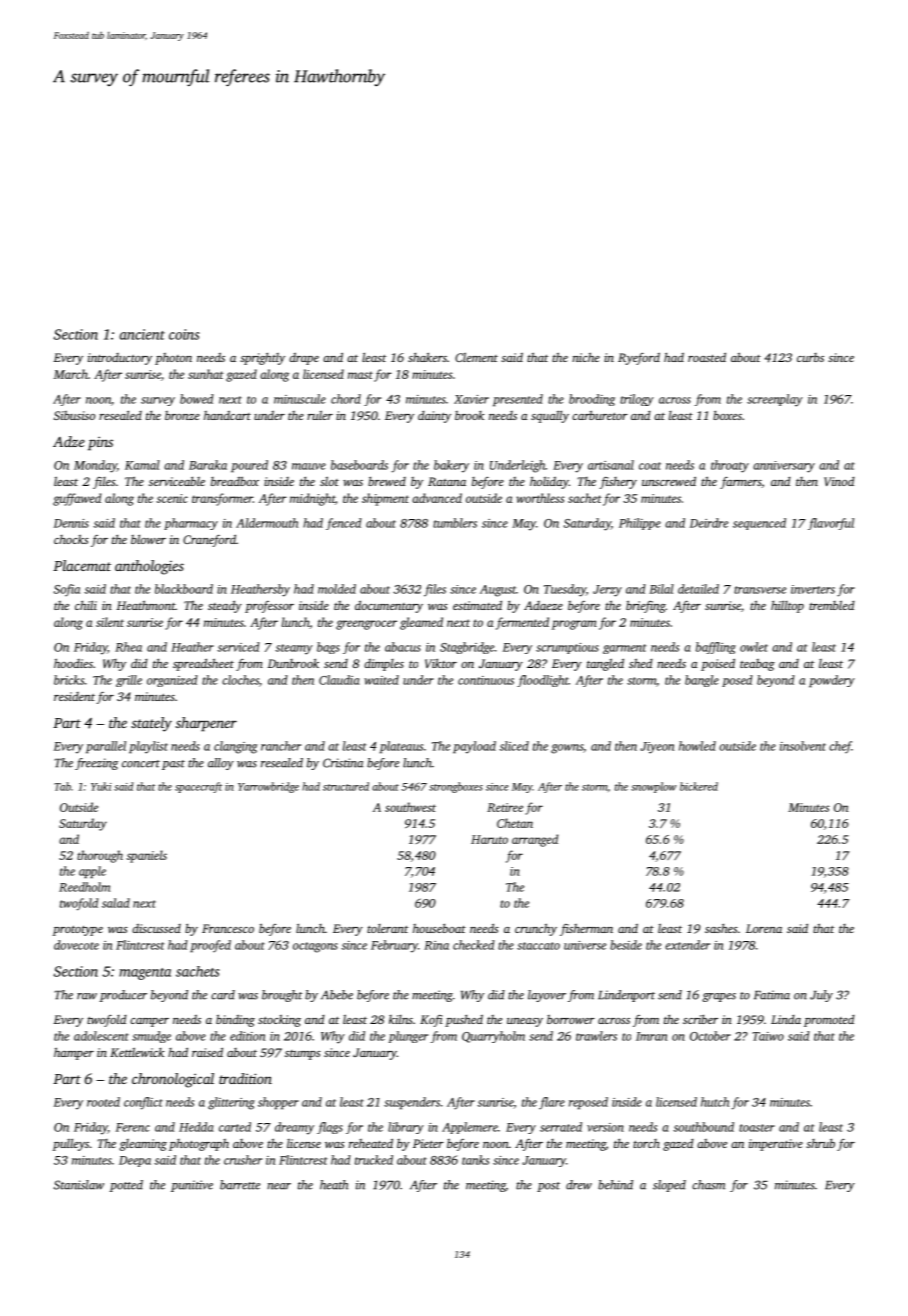 This page has height=1316, width=908. I want to click on thorough, so click(100, 856).
